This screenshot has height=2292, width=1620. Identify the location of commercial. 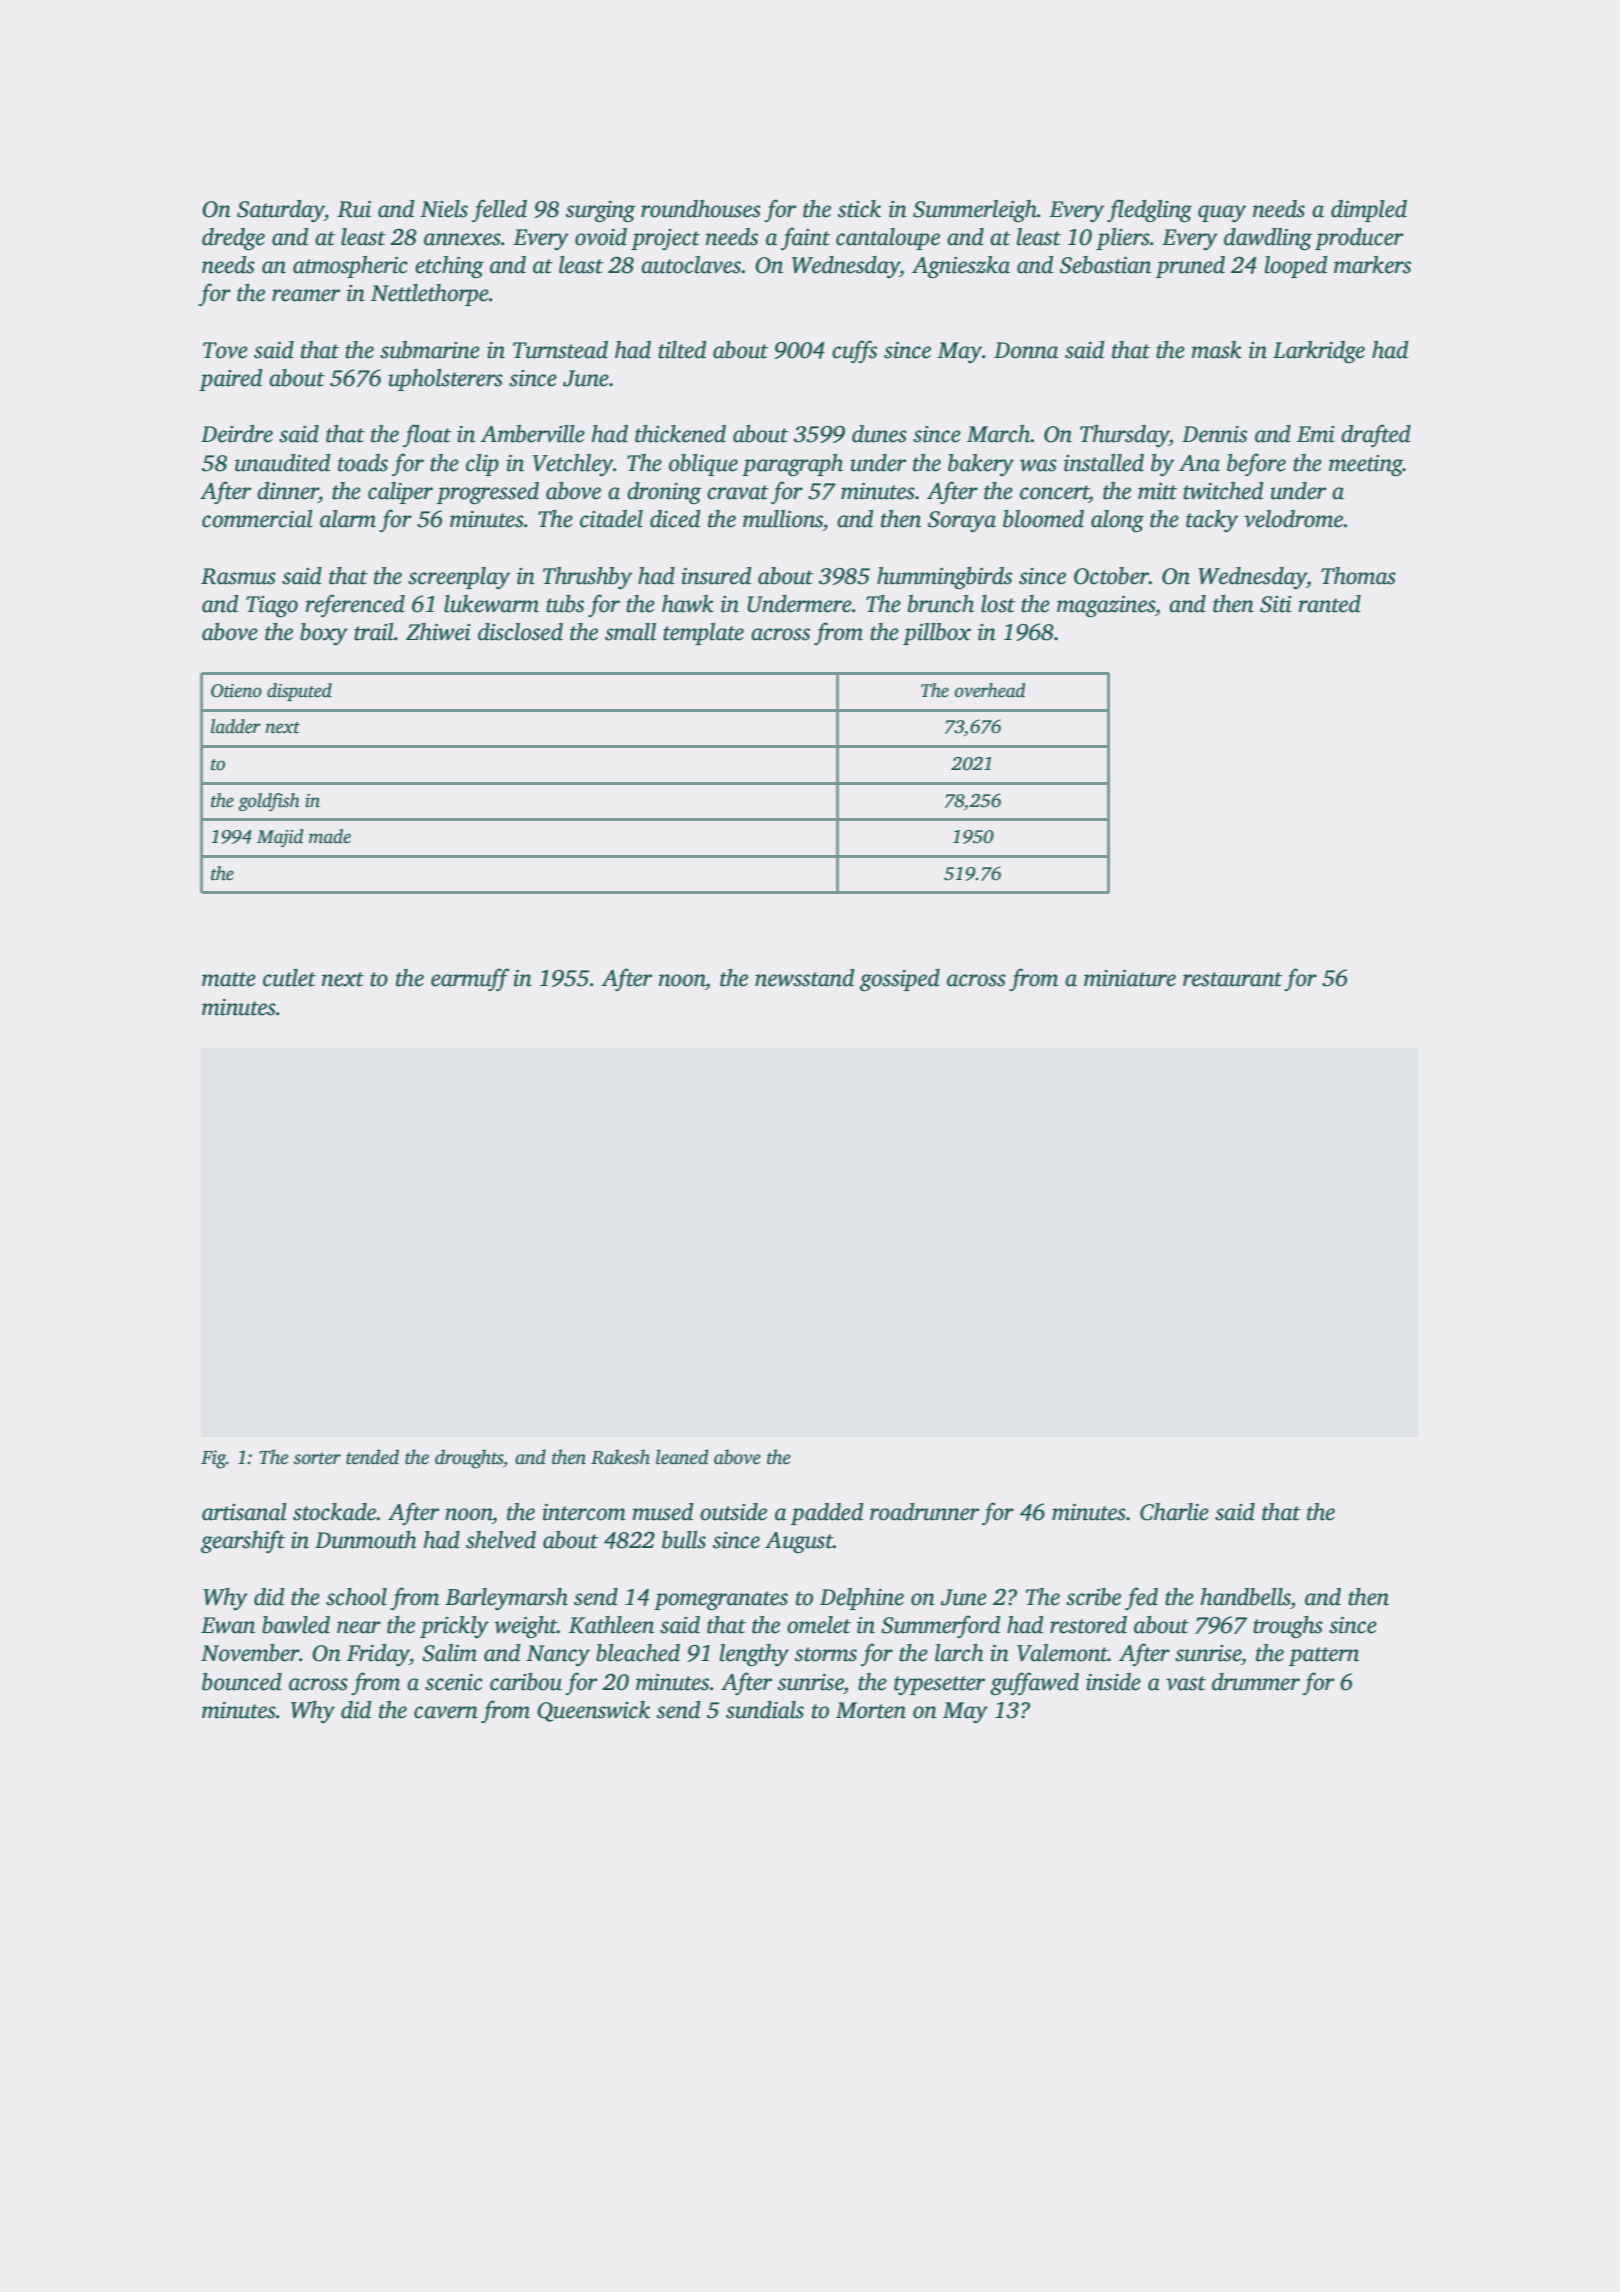
(257, 519).
